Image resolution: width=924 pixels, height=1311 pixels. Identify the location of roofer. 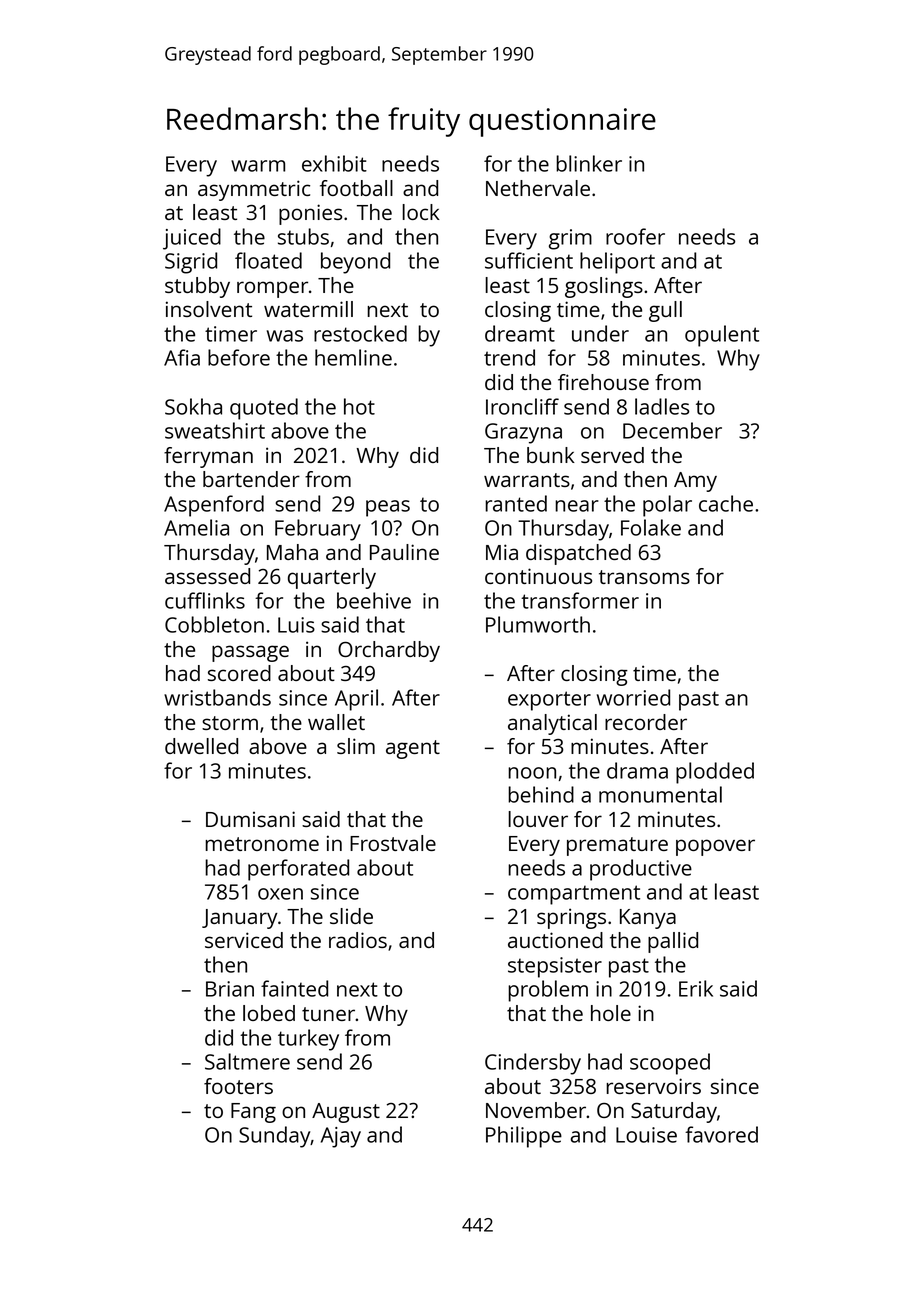
(635, 236).
